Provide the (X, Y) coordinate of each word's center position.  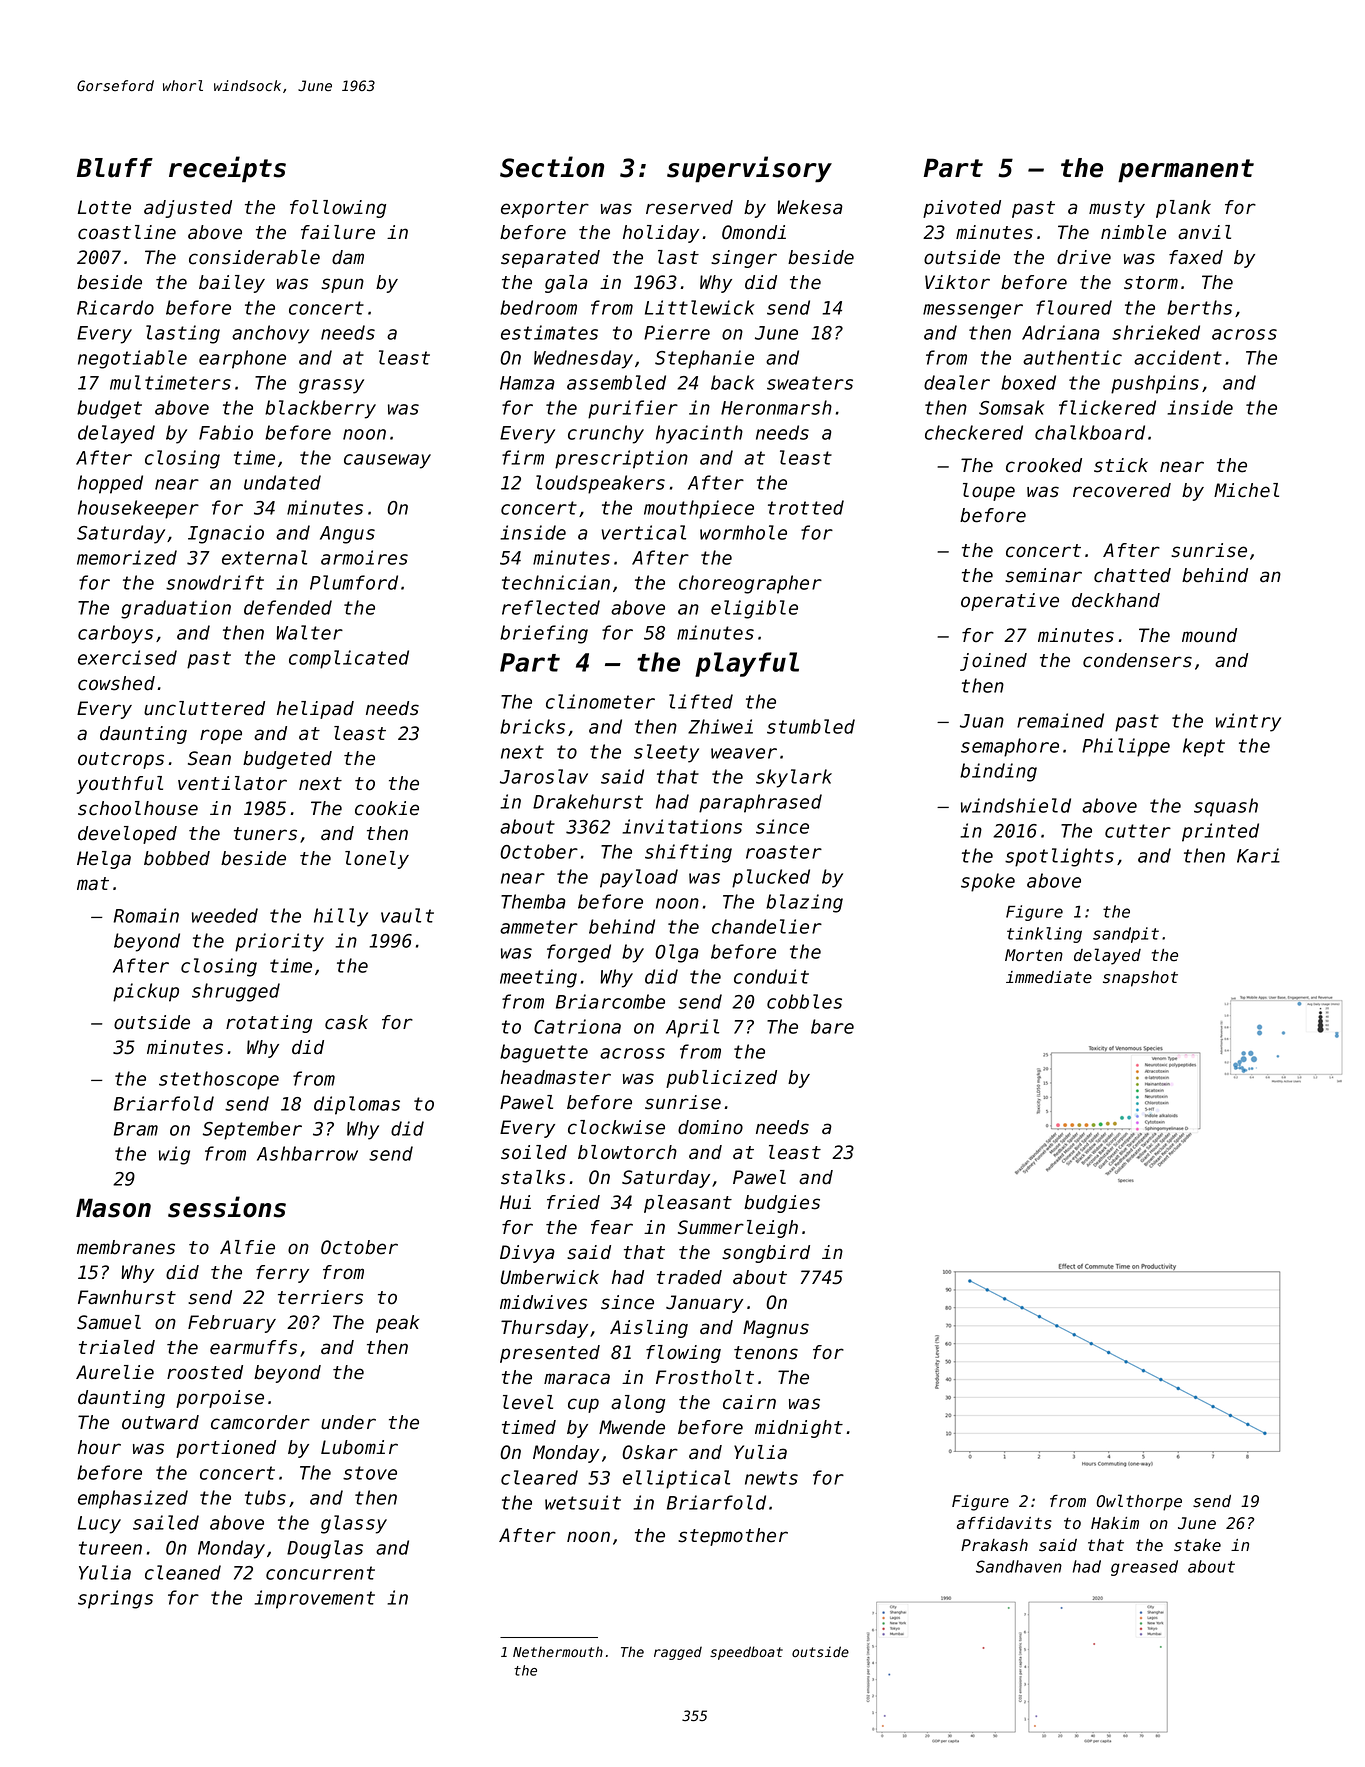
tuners (265, 834)
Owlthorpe (1139, 1502)
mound (1209, 635)
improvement (314, 1599)
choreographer (750, 584)
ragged (678, 1653)
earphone (242, 359)
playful (747, 664)
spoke (988, 882)
